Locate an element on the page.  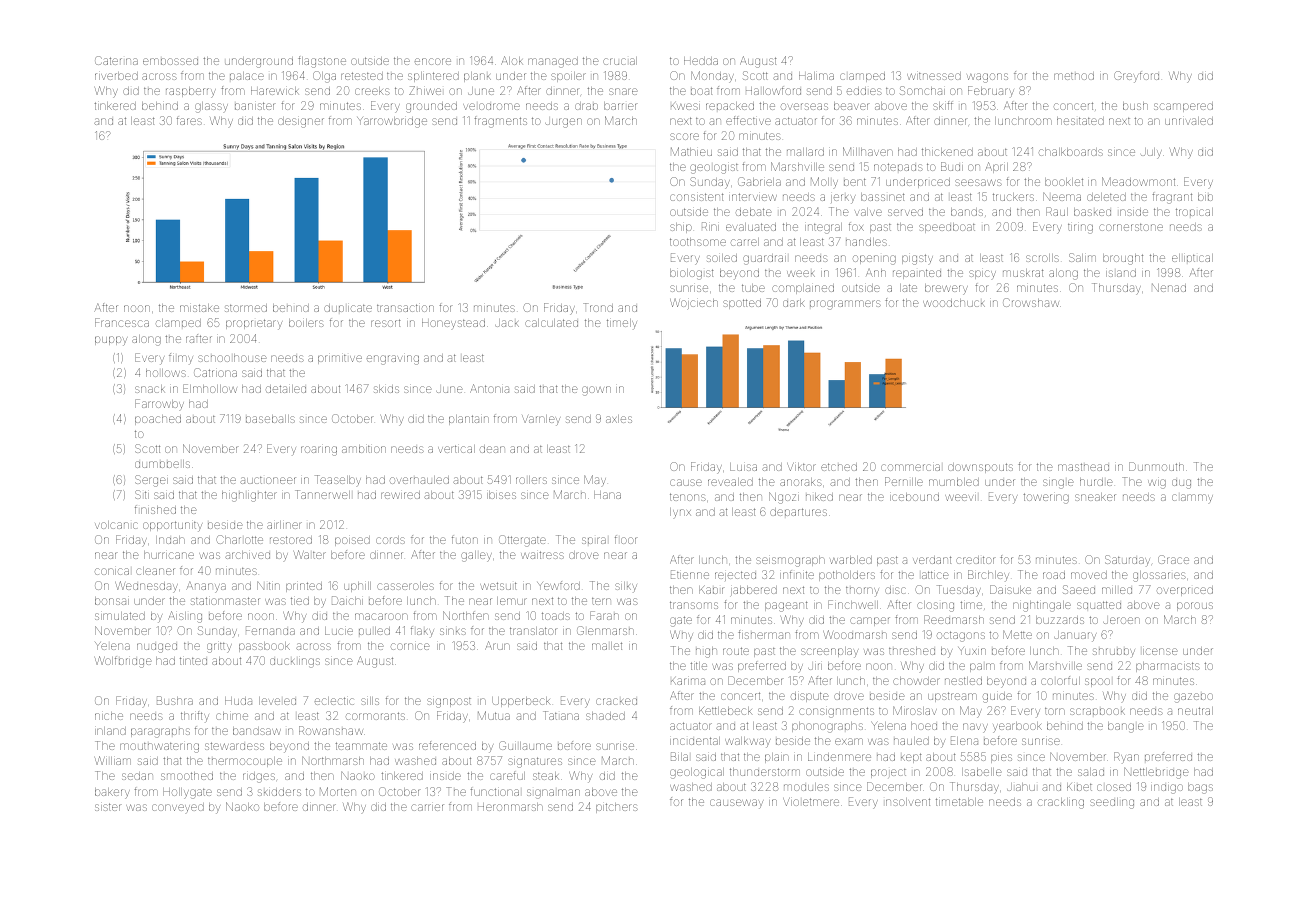
tied is located at coordinates (300, 601).
